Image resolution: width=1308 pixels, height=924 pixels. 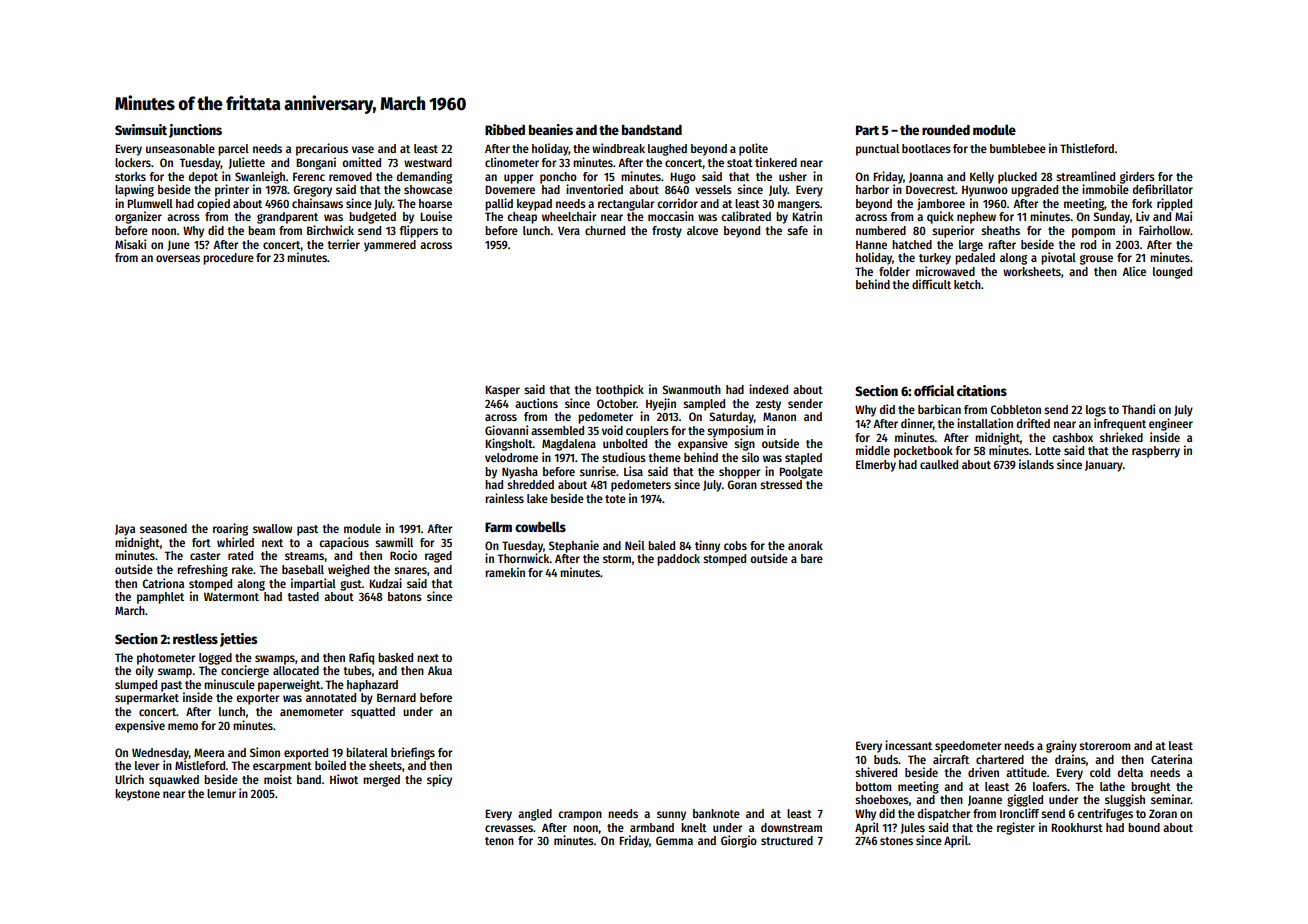 What do you see at coordinates (768, 389) in the image?
I see `indexed` at bounding box center [768, 389].
